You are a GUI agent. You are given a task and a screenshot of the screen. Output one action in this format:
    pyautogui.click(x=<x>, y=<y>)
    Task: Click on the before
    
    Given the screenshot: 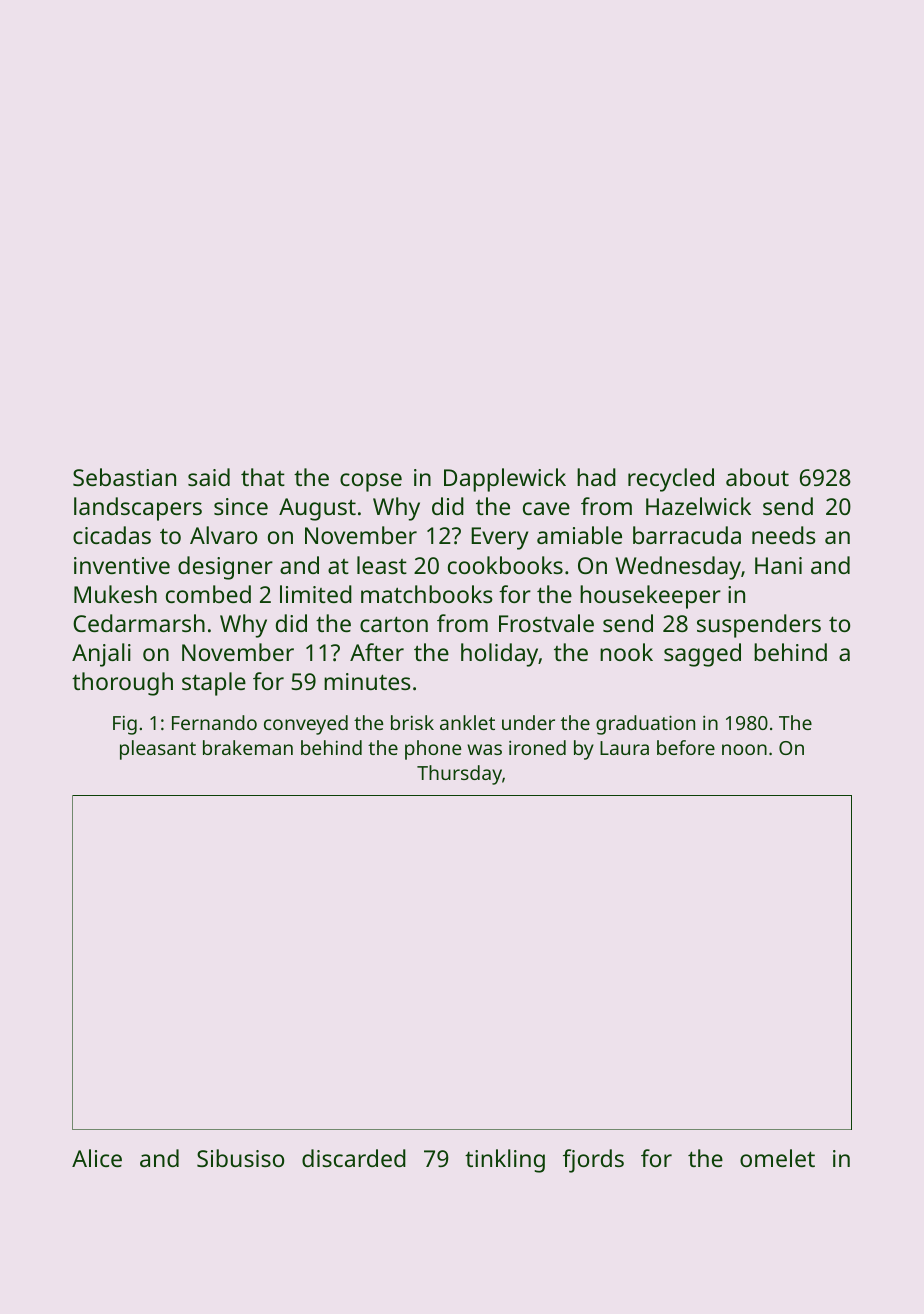 What is the action you would take?
    pyautogui.click(x=686, y=747)
